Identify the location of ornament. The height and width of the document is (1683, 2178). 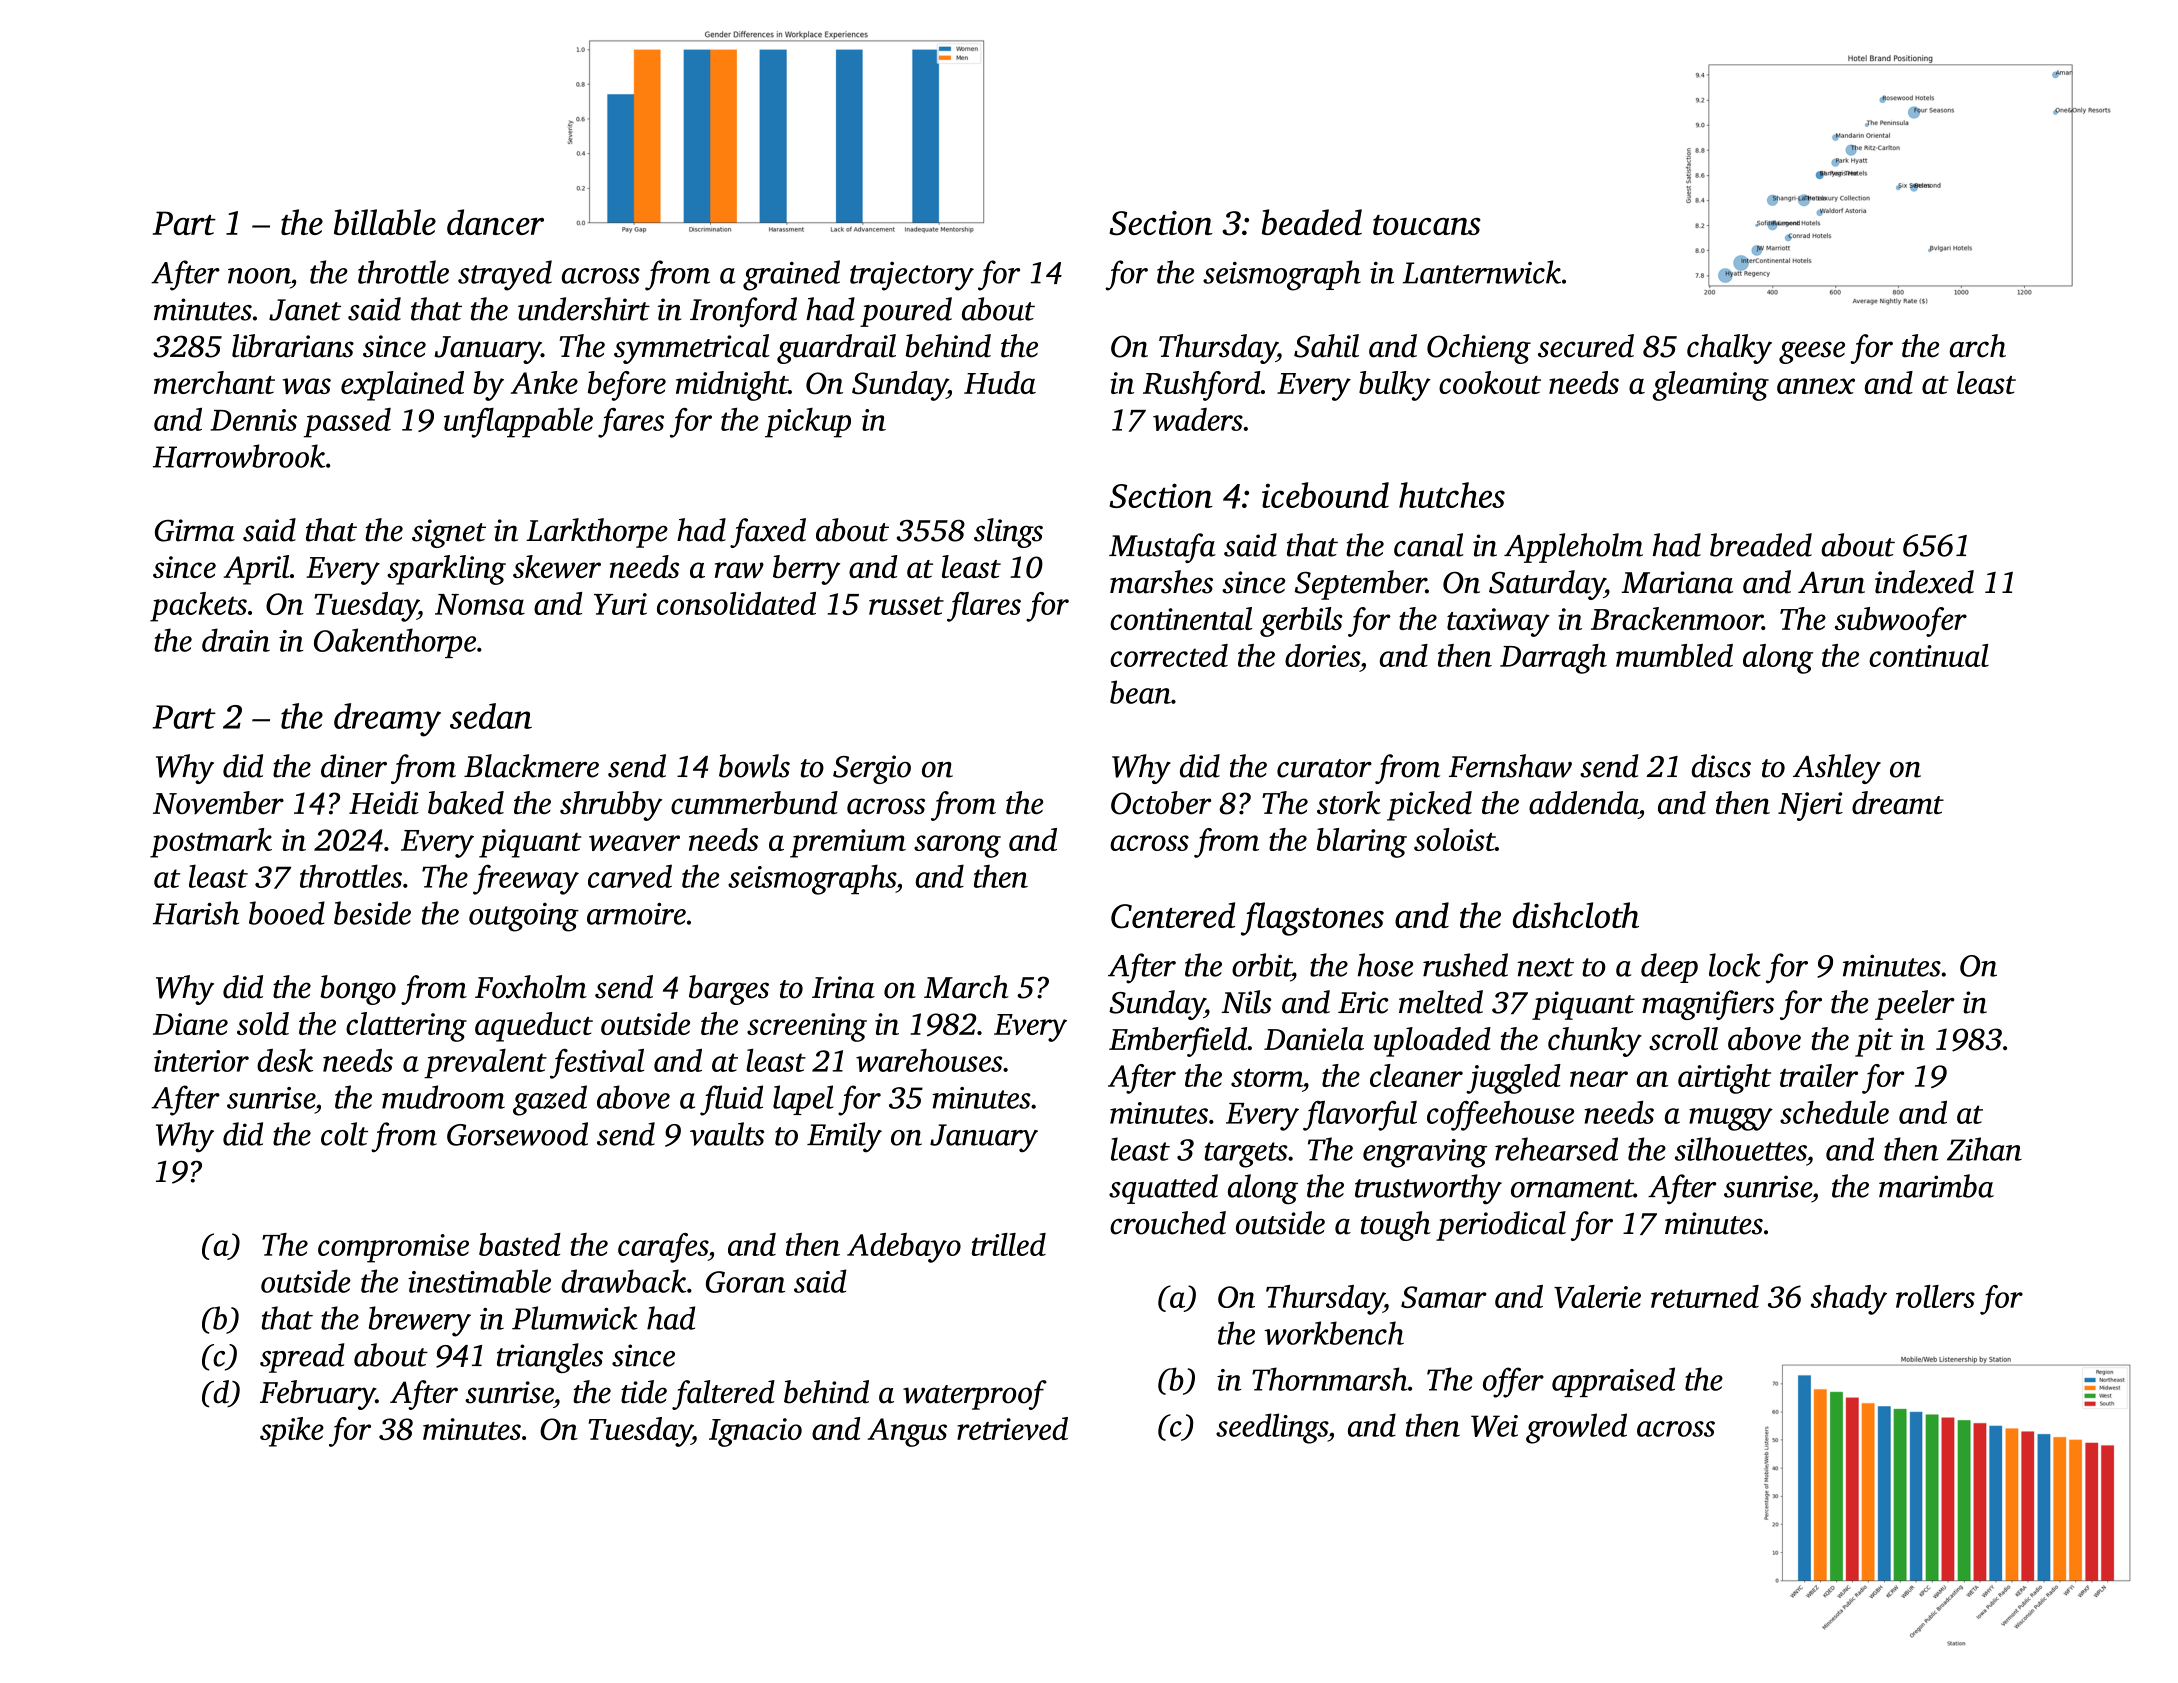
(1572, 1188).
